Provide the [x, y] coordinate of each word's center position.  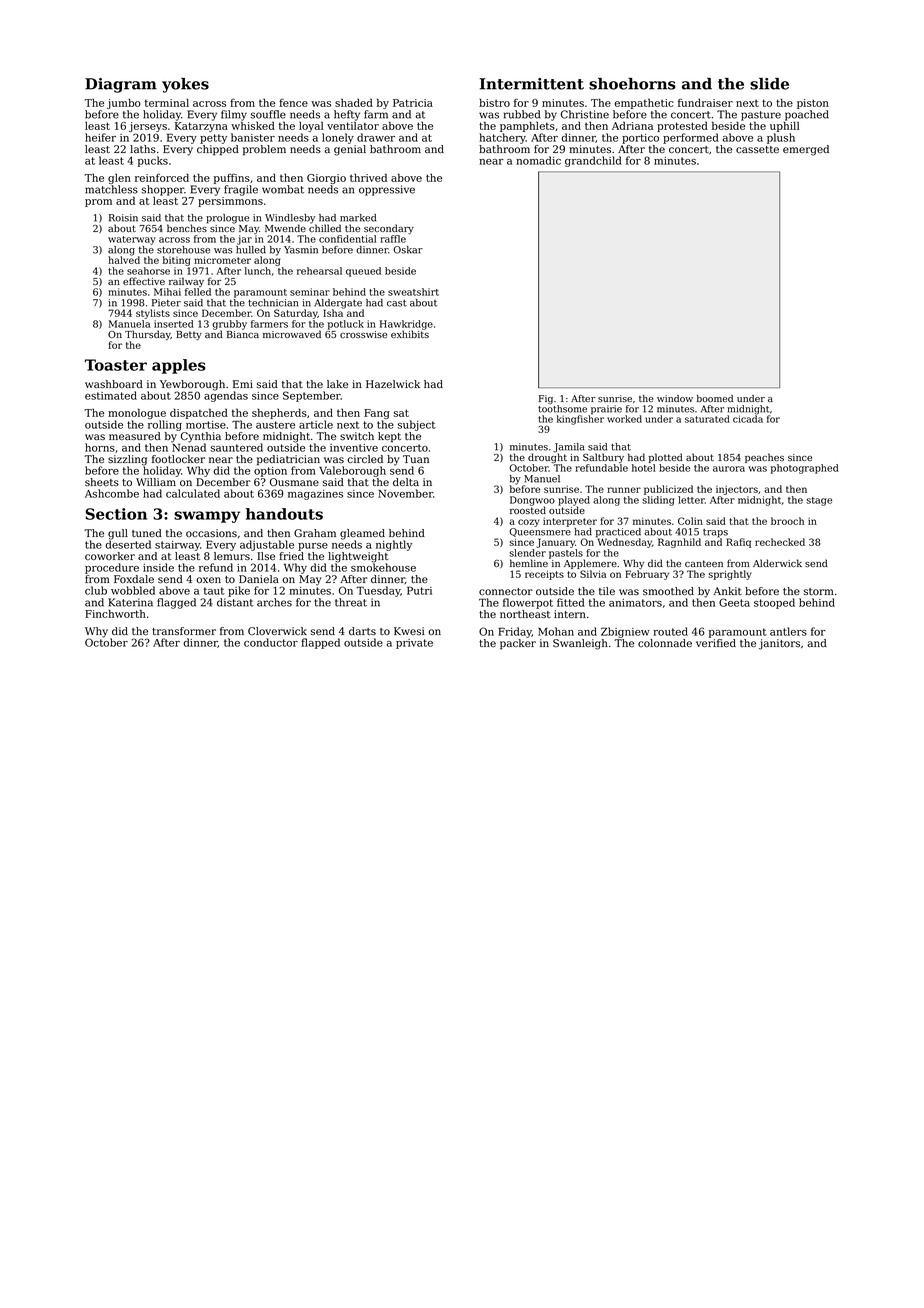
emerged [806, 150]
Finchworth [115, 613]
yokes [185, 85]
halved [124, 260]
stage [819, 501]
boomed [715, 398]
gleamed [362, 534]
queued [363, 272]
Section [116, 514]
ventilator [353, 125]
